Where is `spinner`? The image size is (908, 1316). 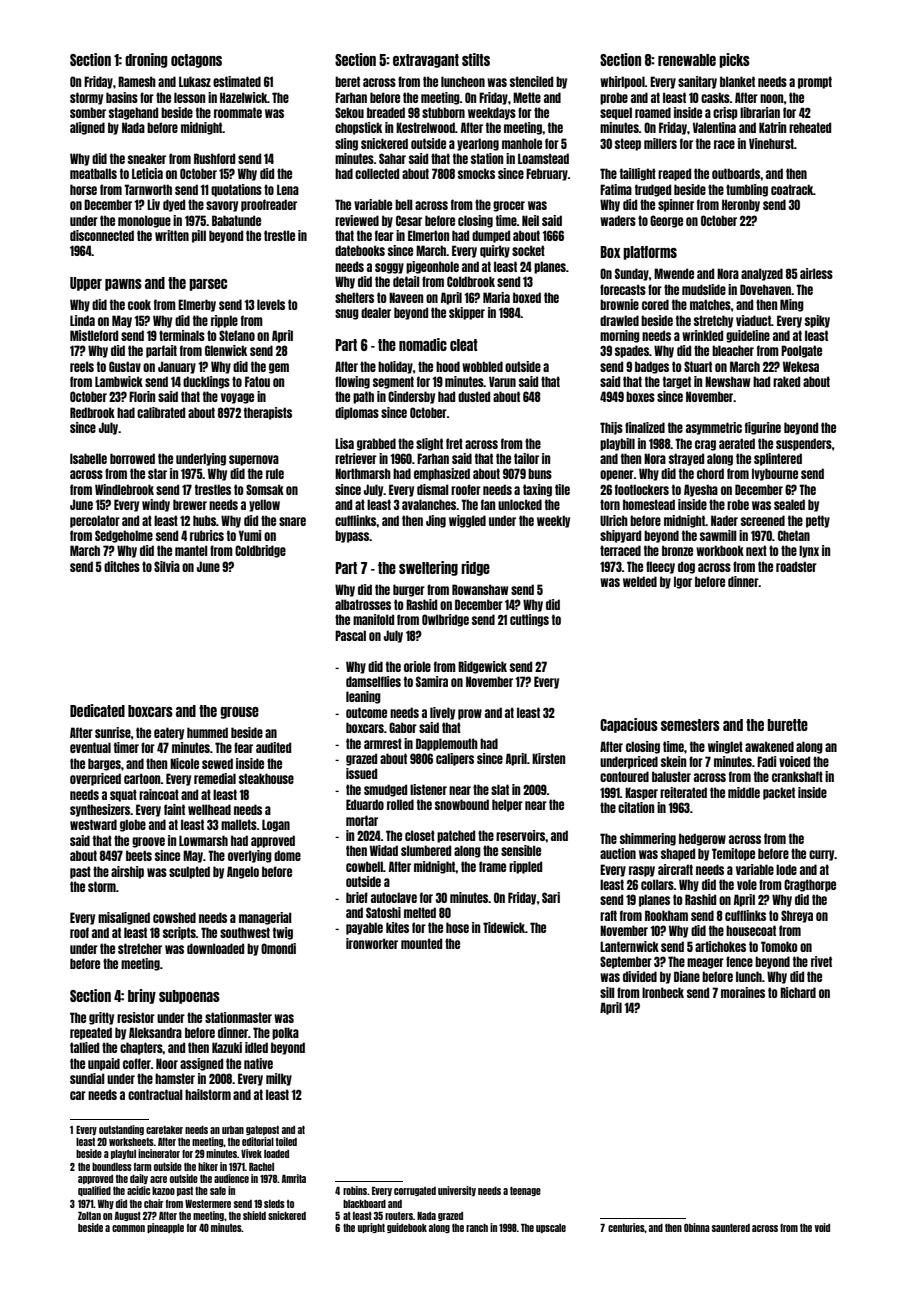
spinner is located at coordinates (676, 205).
